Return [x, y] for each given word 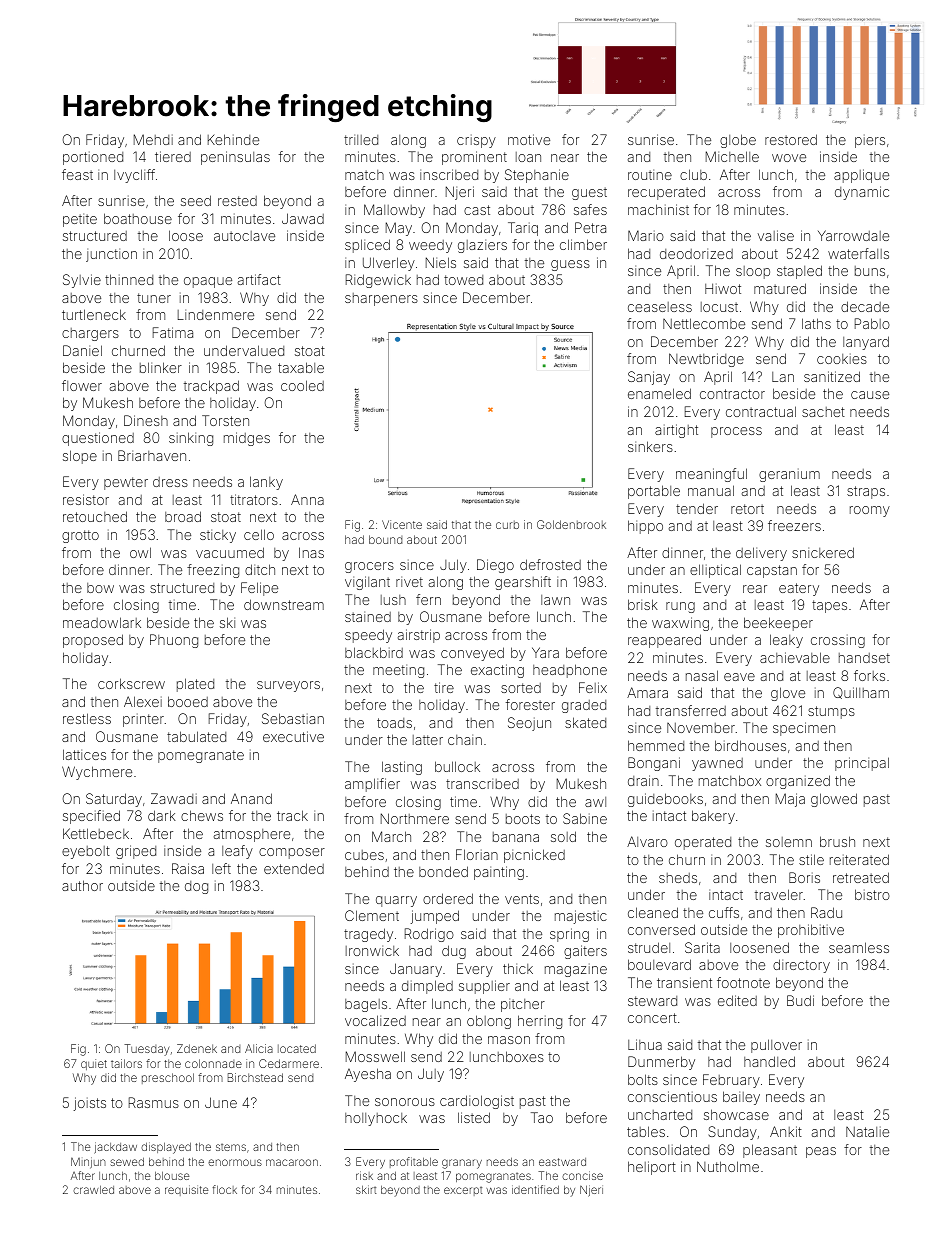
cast [477, 210]
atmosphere [252, 835]
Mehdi [153, 139]
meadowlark [102, 622]
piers [870, 141]
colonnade [213, 1063]
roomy [870, 511]
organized [798, 782]
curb [507, 524]
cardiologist [477, 1102]
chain [465, 739]
